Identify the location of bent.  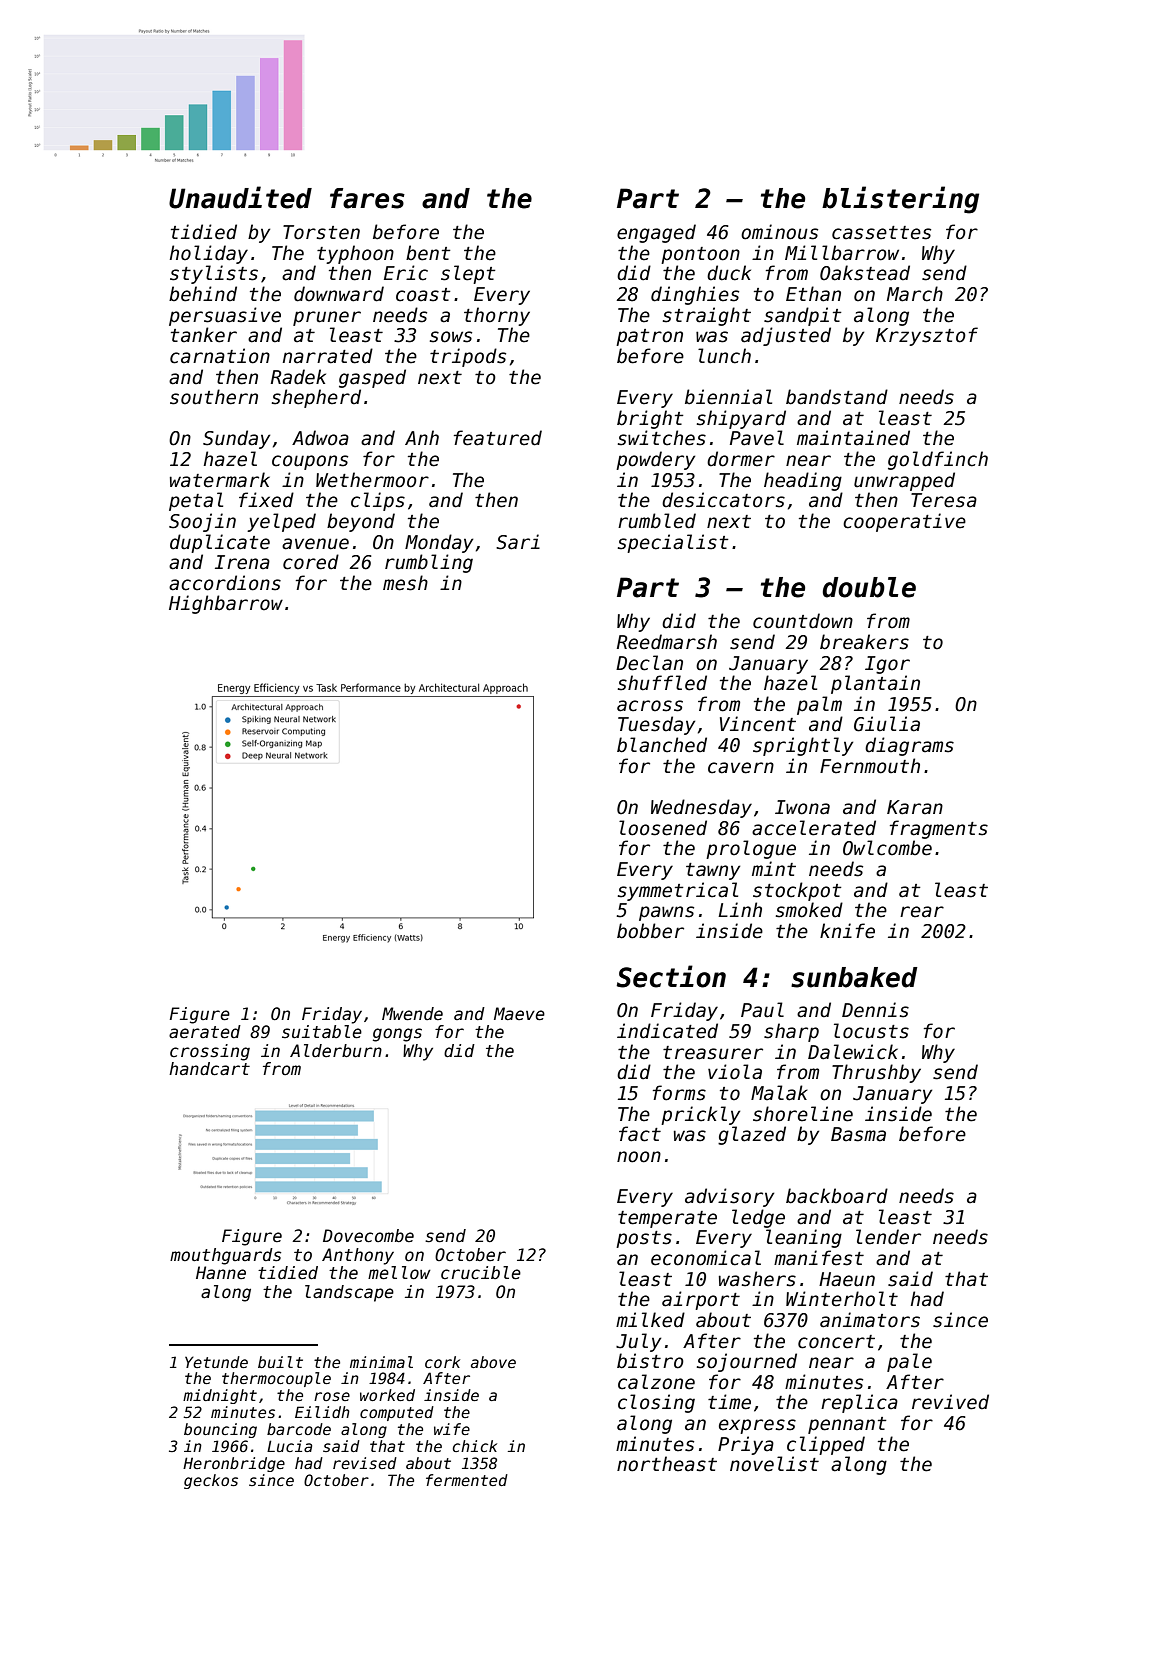
(428, 253).
